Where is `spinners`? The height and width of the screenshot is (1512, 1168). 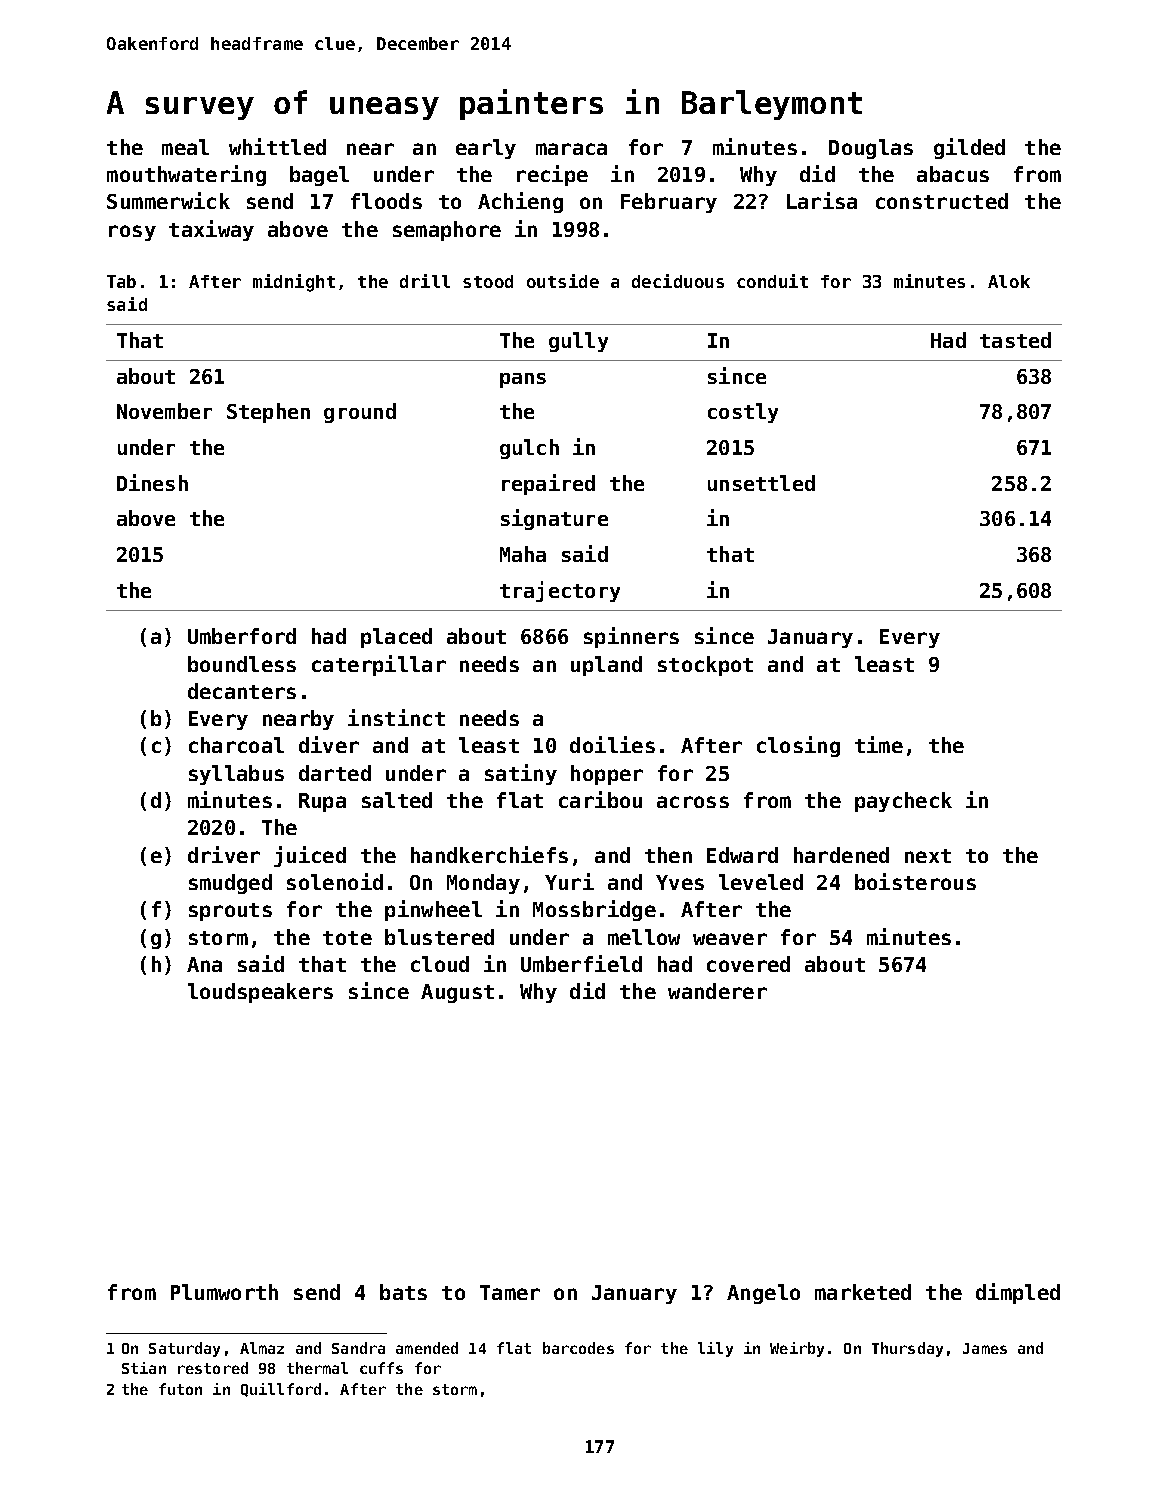 spinners is located at coordinates (631, 637).
